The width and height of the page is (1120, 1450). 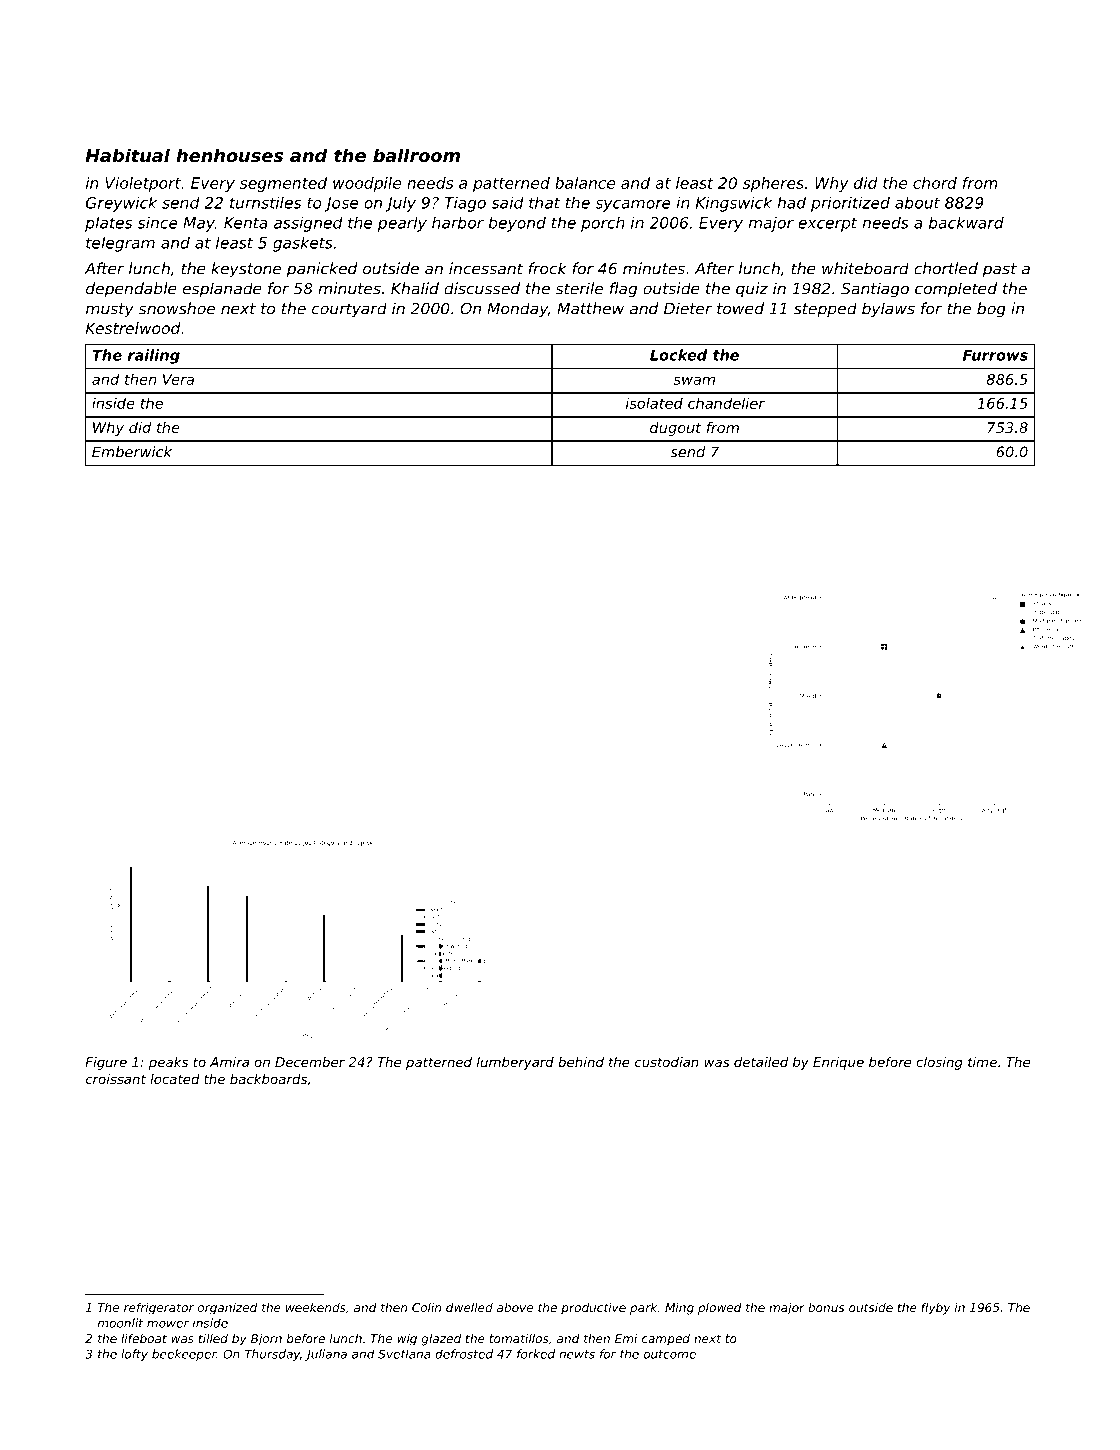 I want to click on dugout, so click(x=676, y=429).
